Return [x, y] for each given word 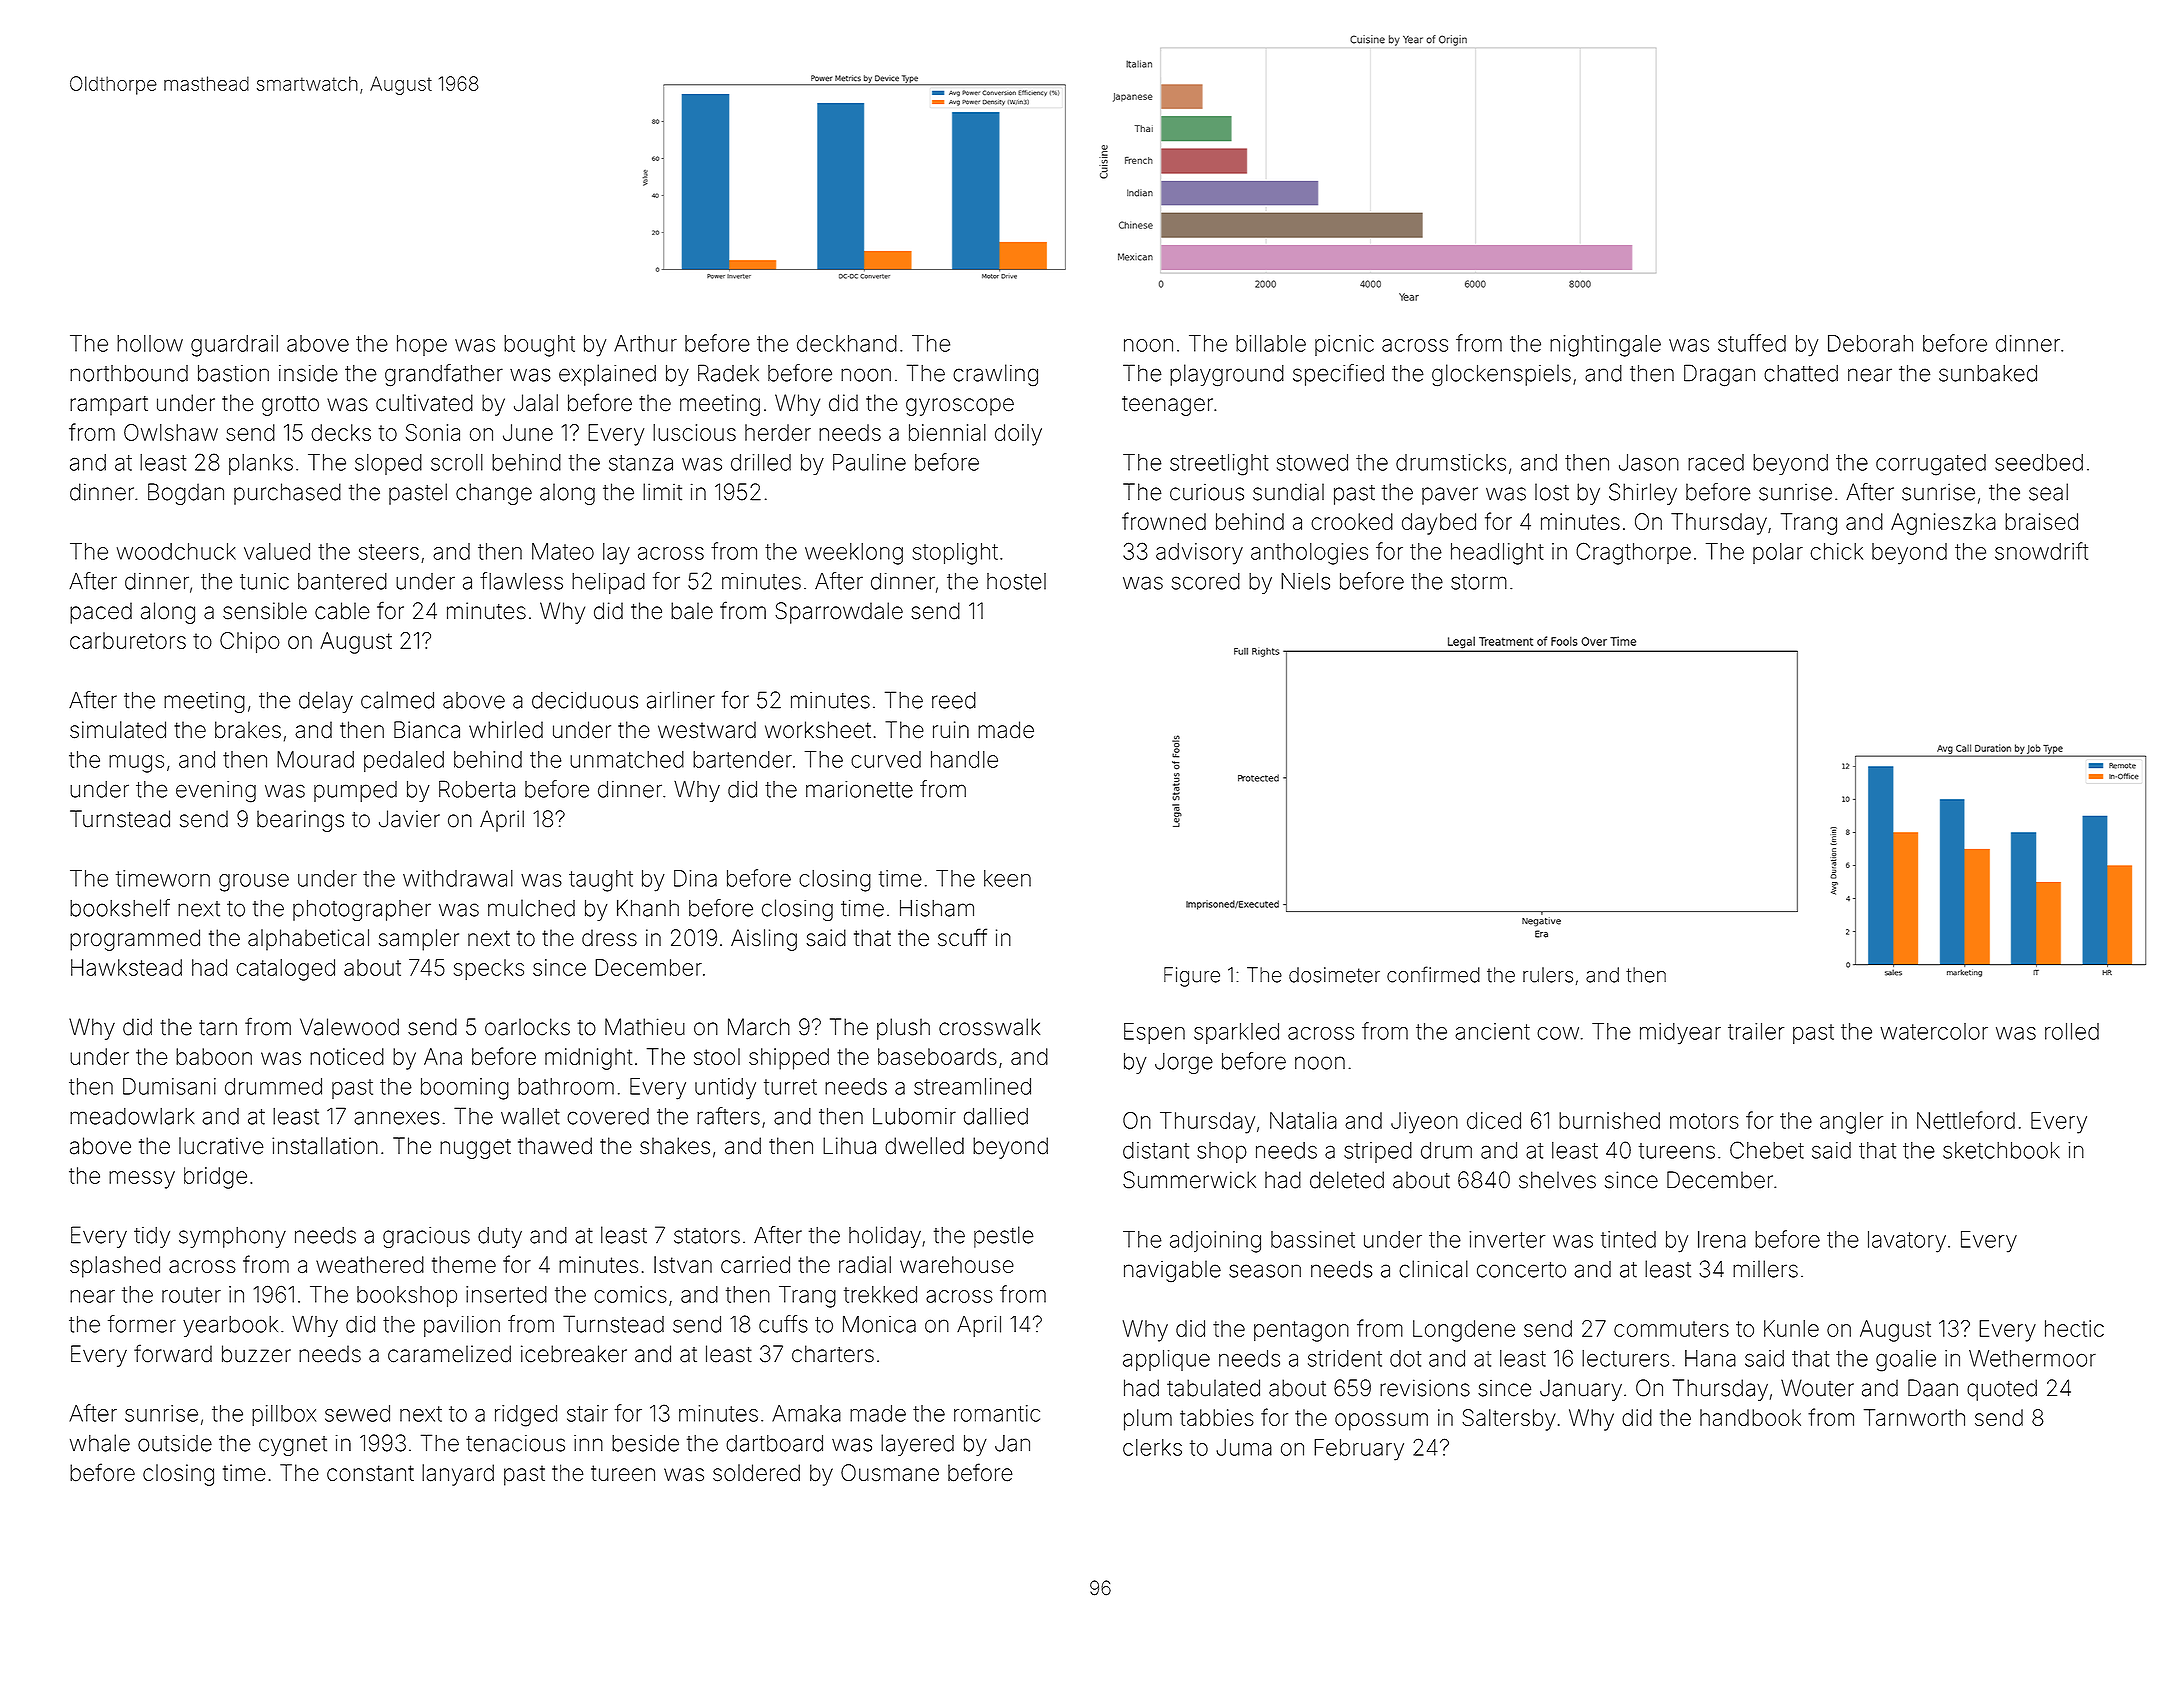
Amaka [806, 1413]
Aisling [764, 940]
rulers [1548, 975]
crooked [1352, 521]
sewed [357, 1413]
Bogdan [186, 494]
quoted [2002, 1390]
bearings [300, 821]
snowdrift [2041, 551]
